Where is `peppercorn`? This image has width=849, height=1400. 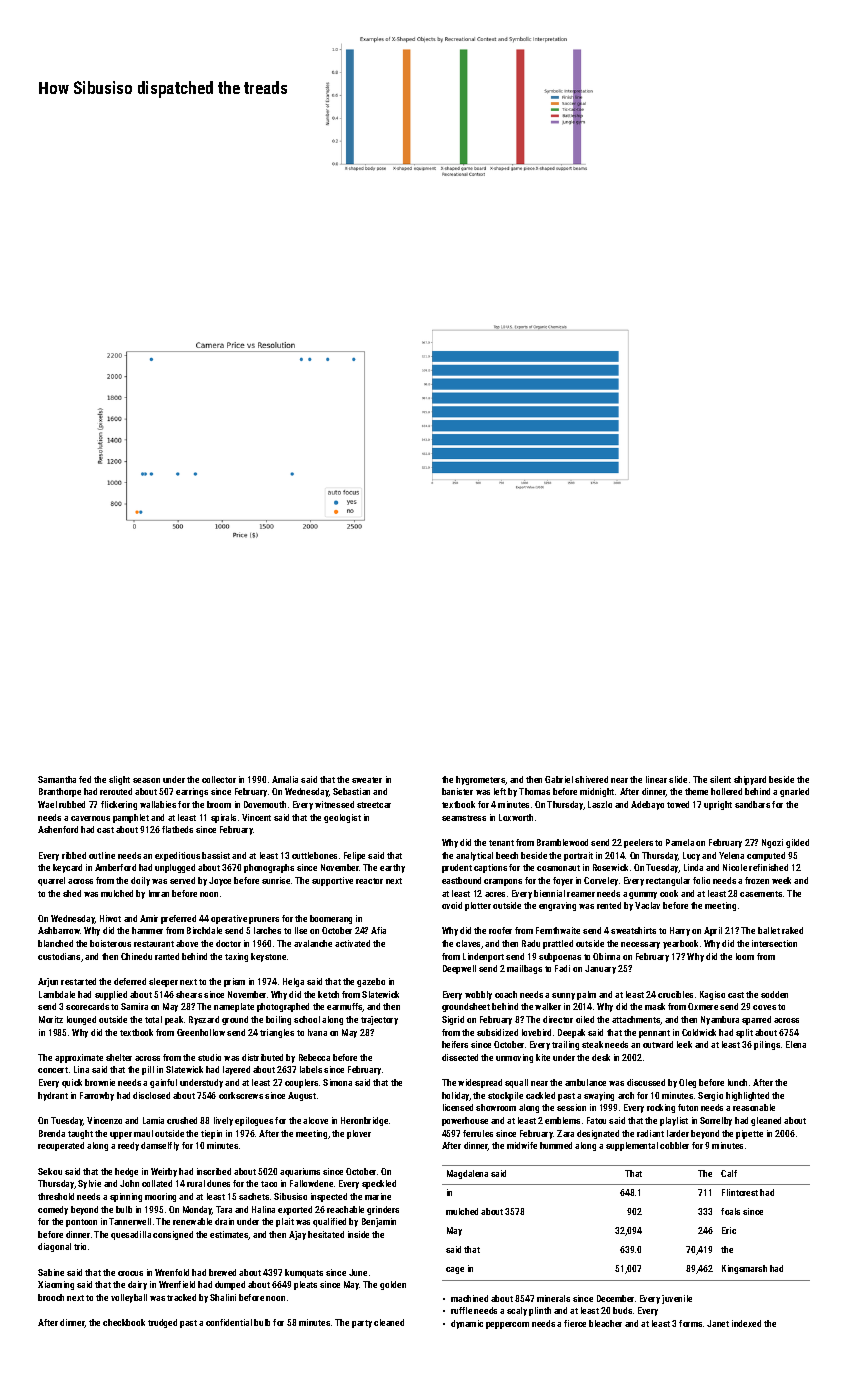 peppercorn is located at coordinates (507, 1325).
